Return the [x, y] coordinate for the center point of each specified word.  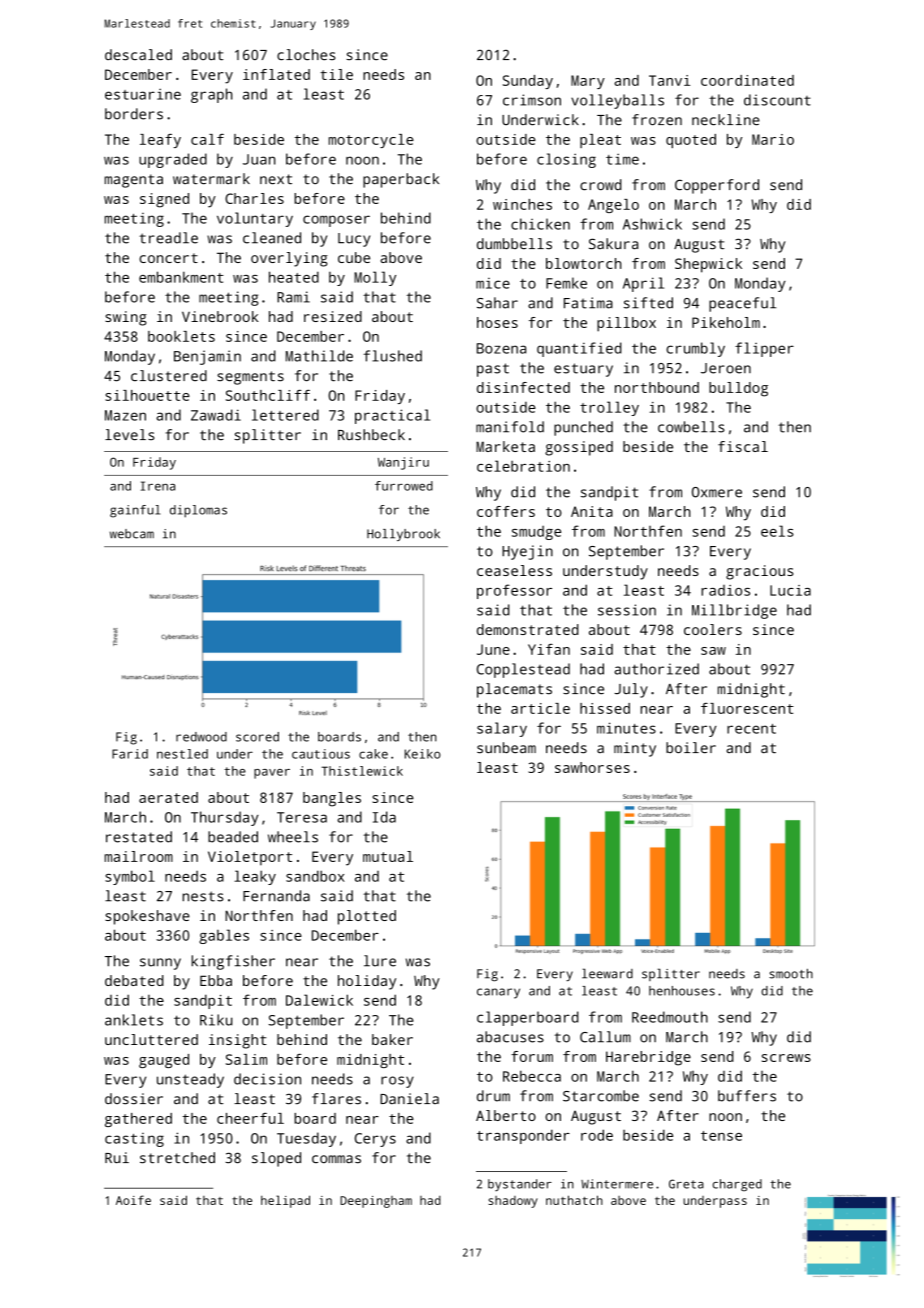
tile [336, 74]
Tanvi [669, 80]
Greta [686, 1184]
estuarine [143, 94]
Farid [130, 754]
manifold [510, 427]
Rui [117, 1157]
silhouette [147, 395]
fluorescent [747, 708]
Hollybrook [403, 535]
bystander [520, 1185]
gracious [759, 572]
